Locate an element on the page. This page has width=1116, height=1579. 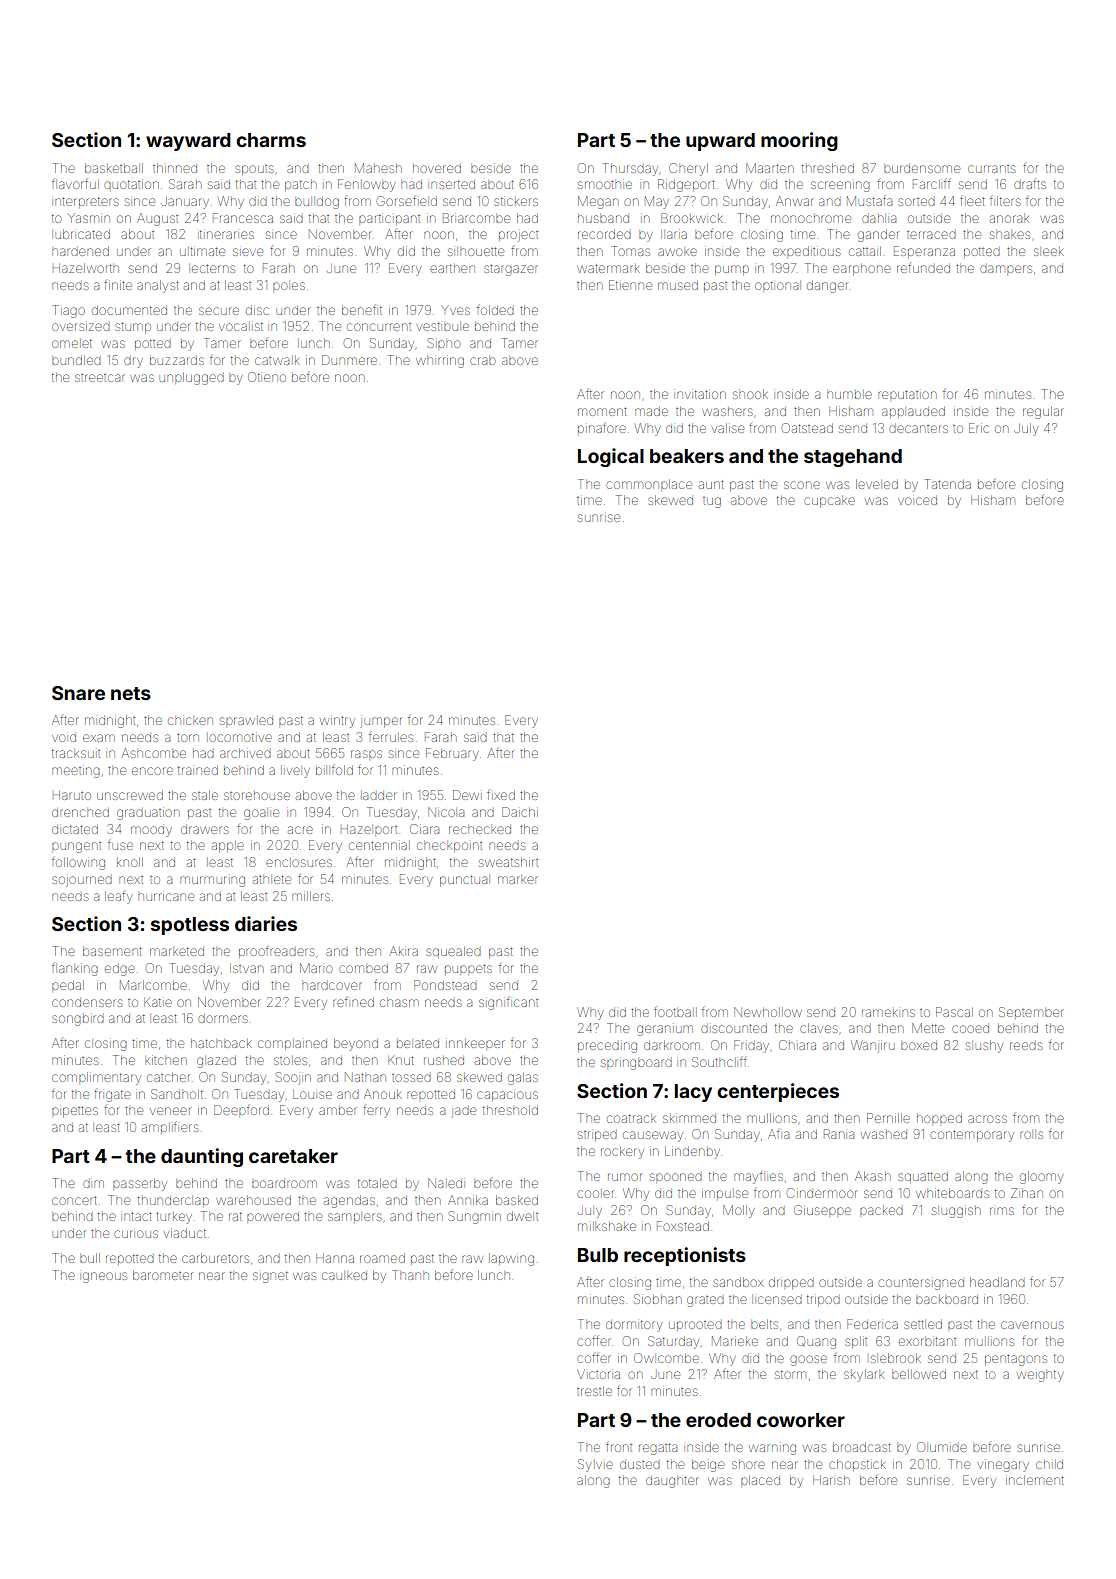
September is located at coordinates (1031, 1012).
